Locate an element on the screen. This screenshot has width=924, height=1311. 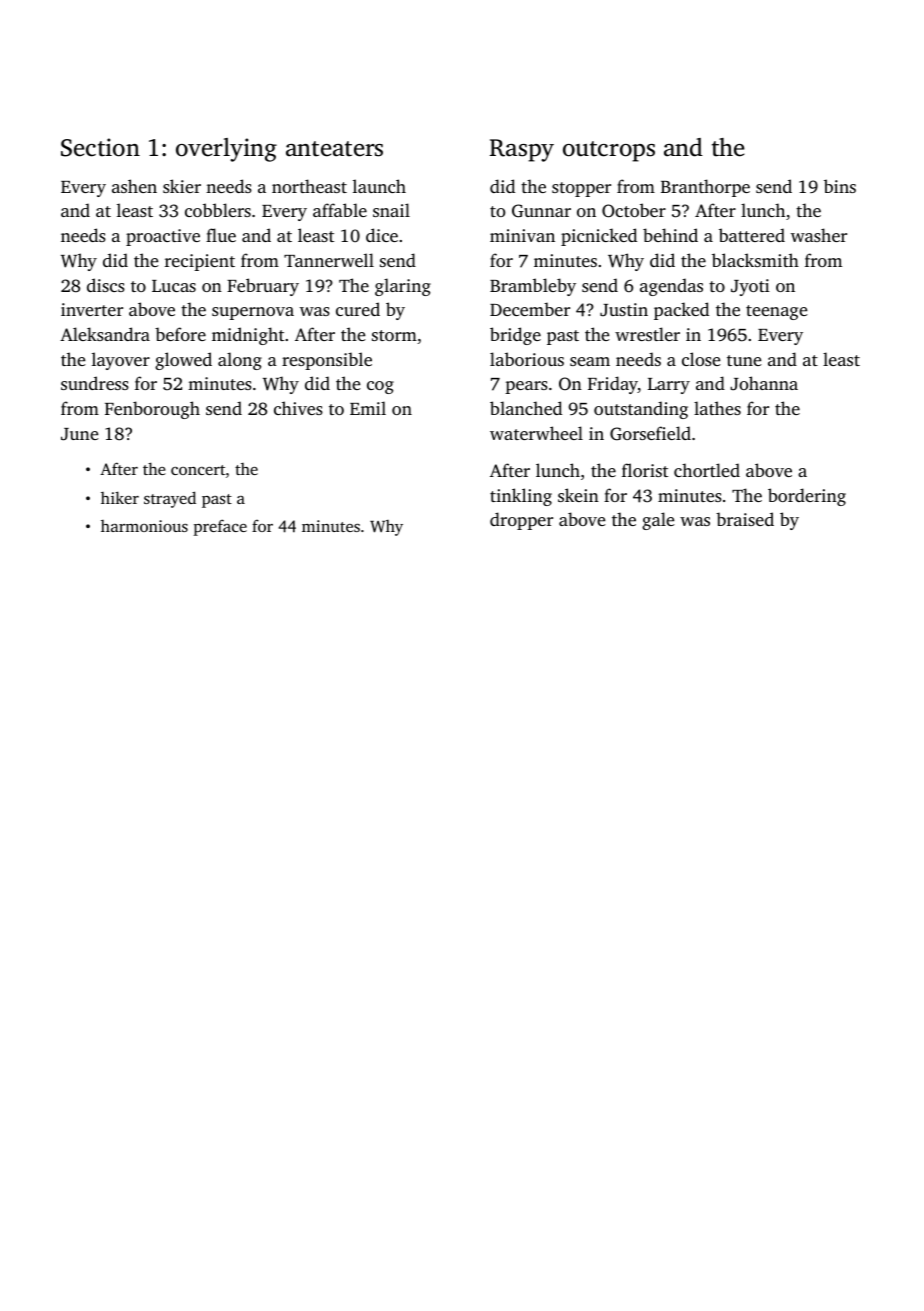
Section is located at coordinates (100, 147).
